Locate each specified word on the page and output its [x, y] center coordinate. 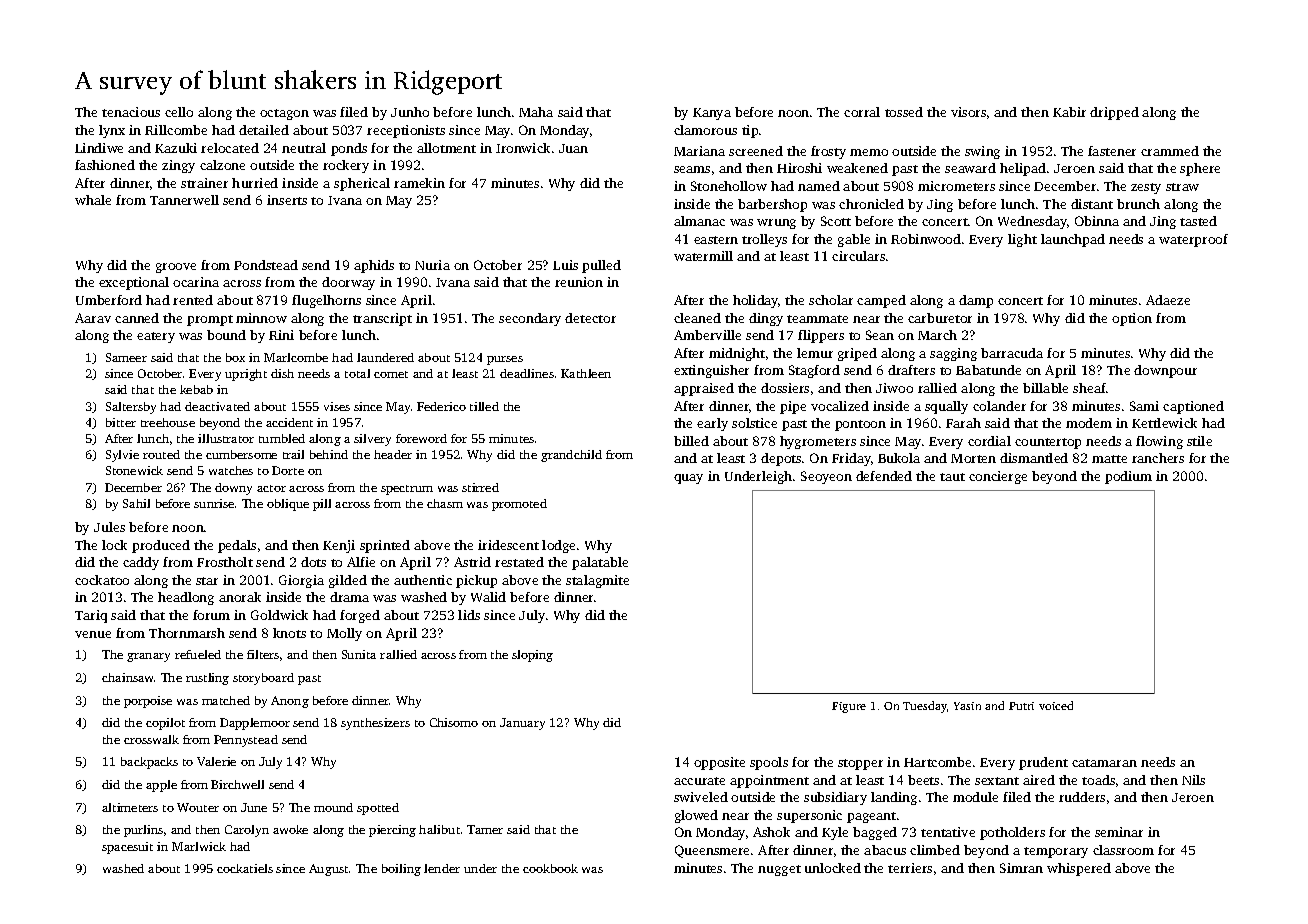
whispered [1079, 869]
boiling [401, 870]
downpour [1165, 371]
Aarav [93, 318]
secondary [530, 319]
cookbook [550, 868]
